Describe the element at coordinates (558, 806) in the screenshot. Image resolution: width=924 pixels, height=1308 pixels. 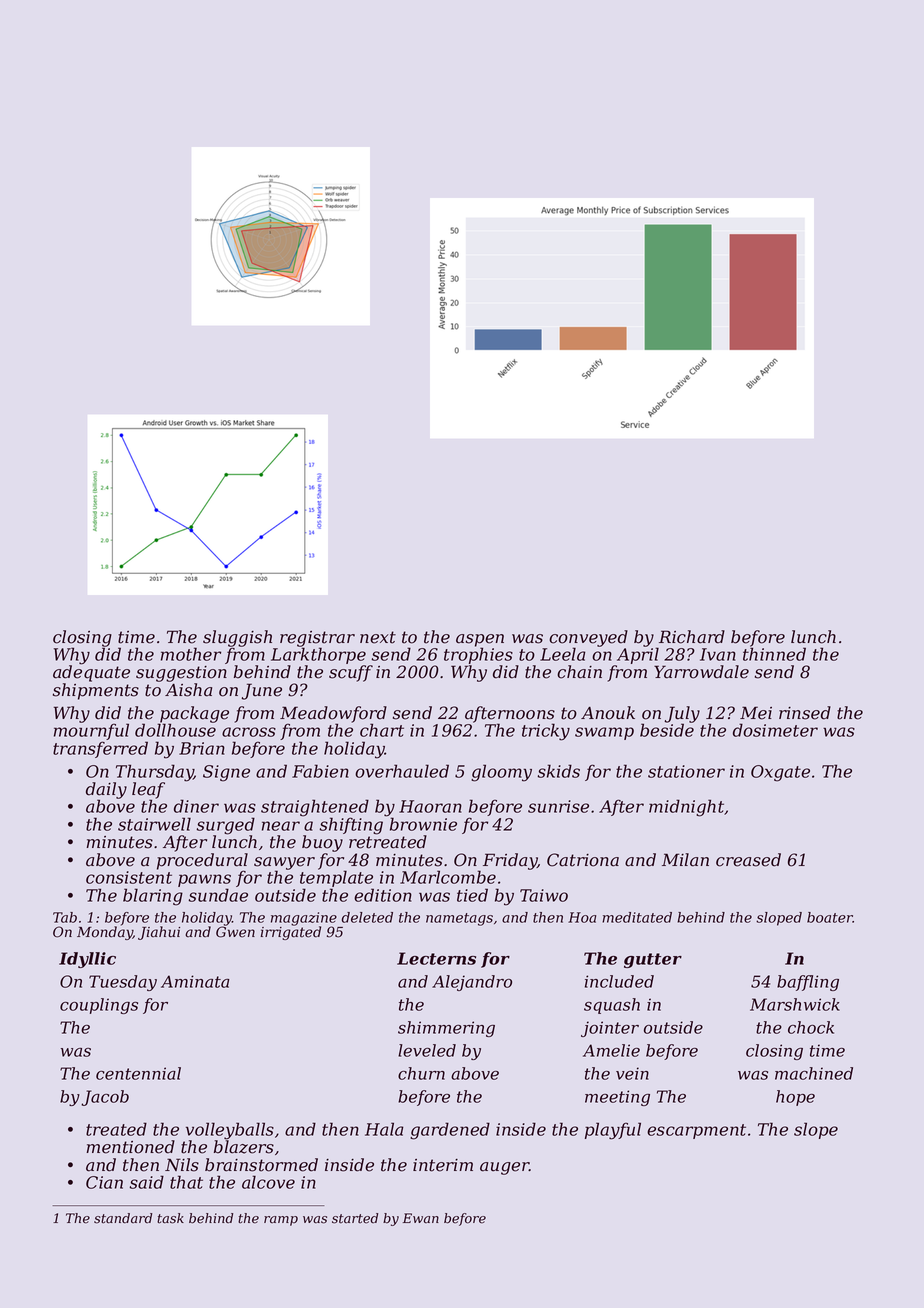
I see `sunrise` at that location.
